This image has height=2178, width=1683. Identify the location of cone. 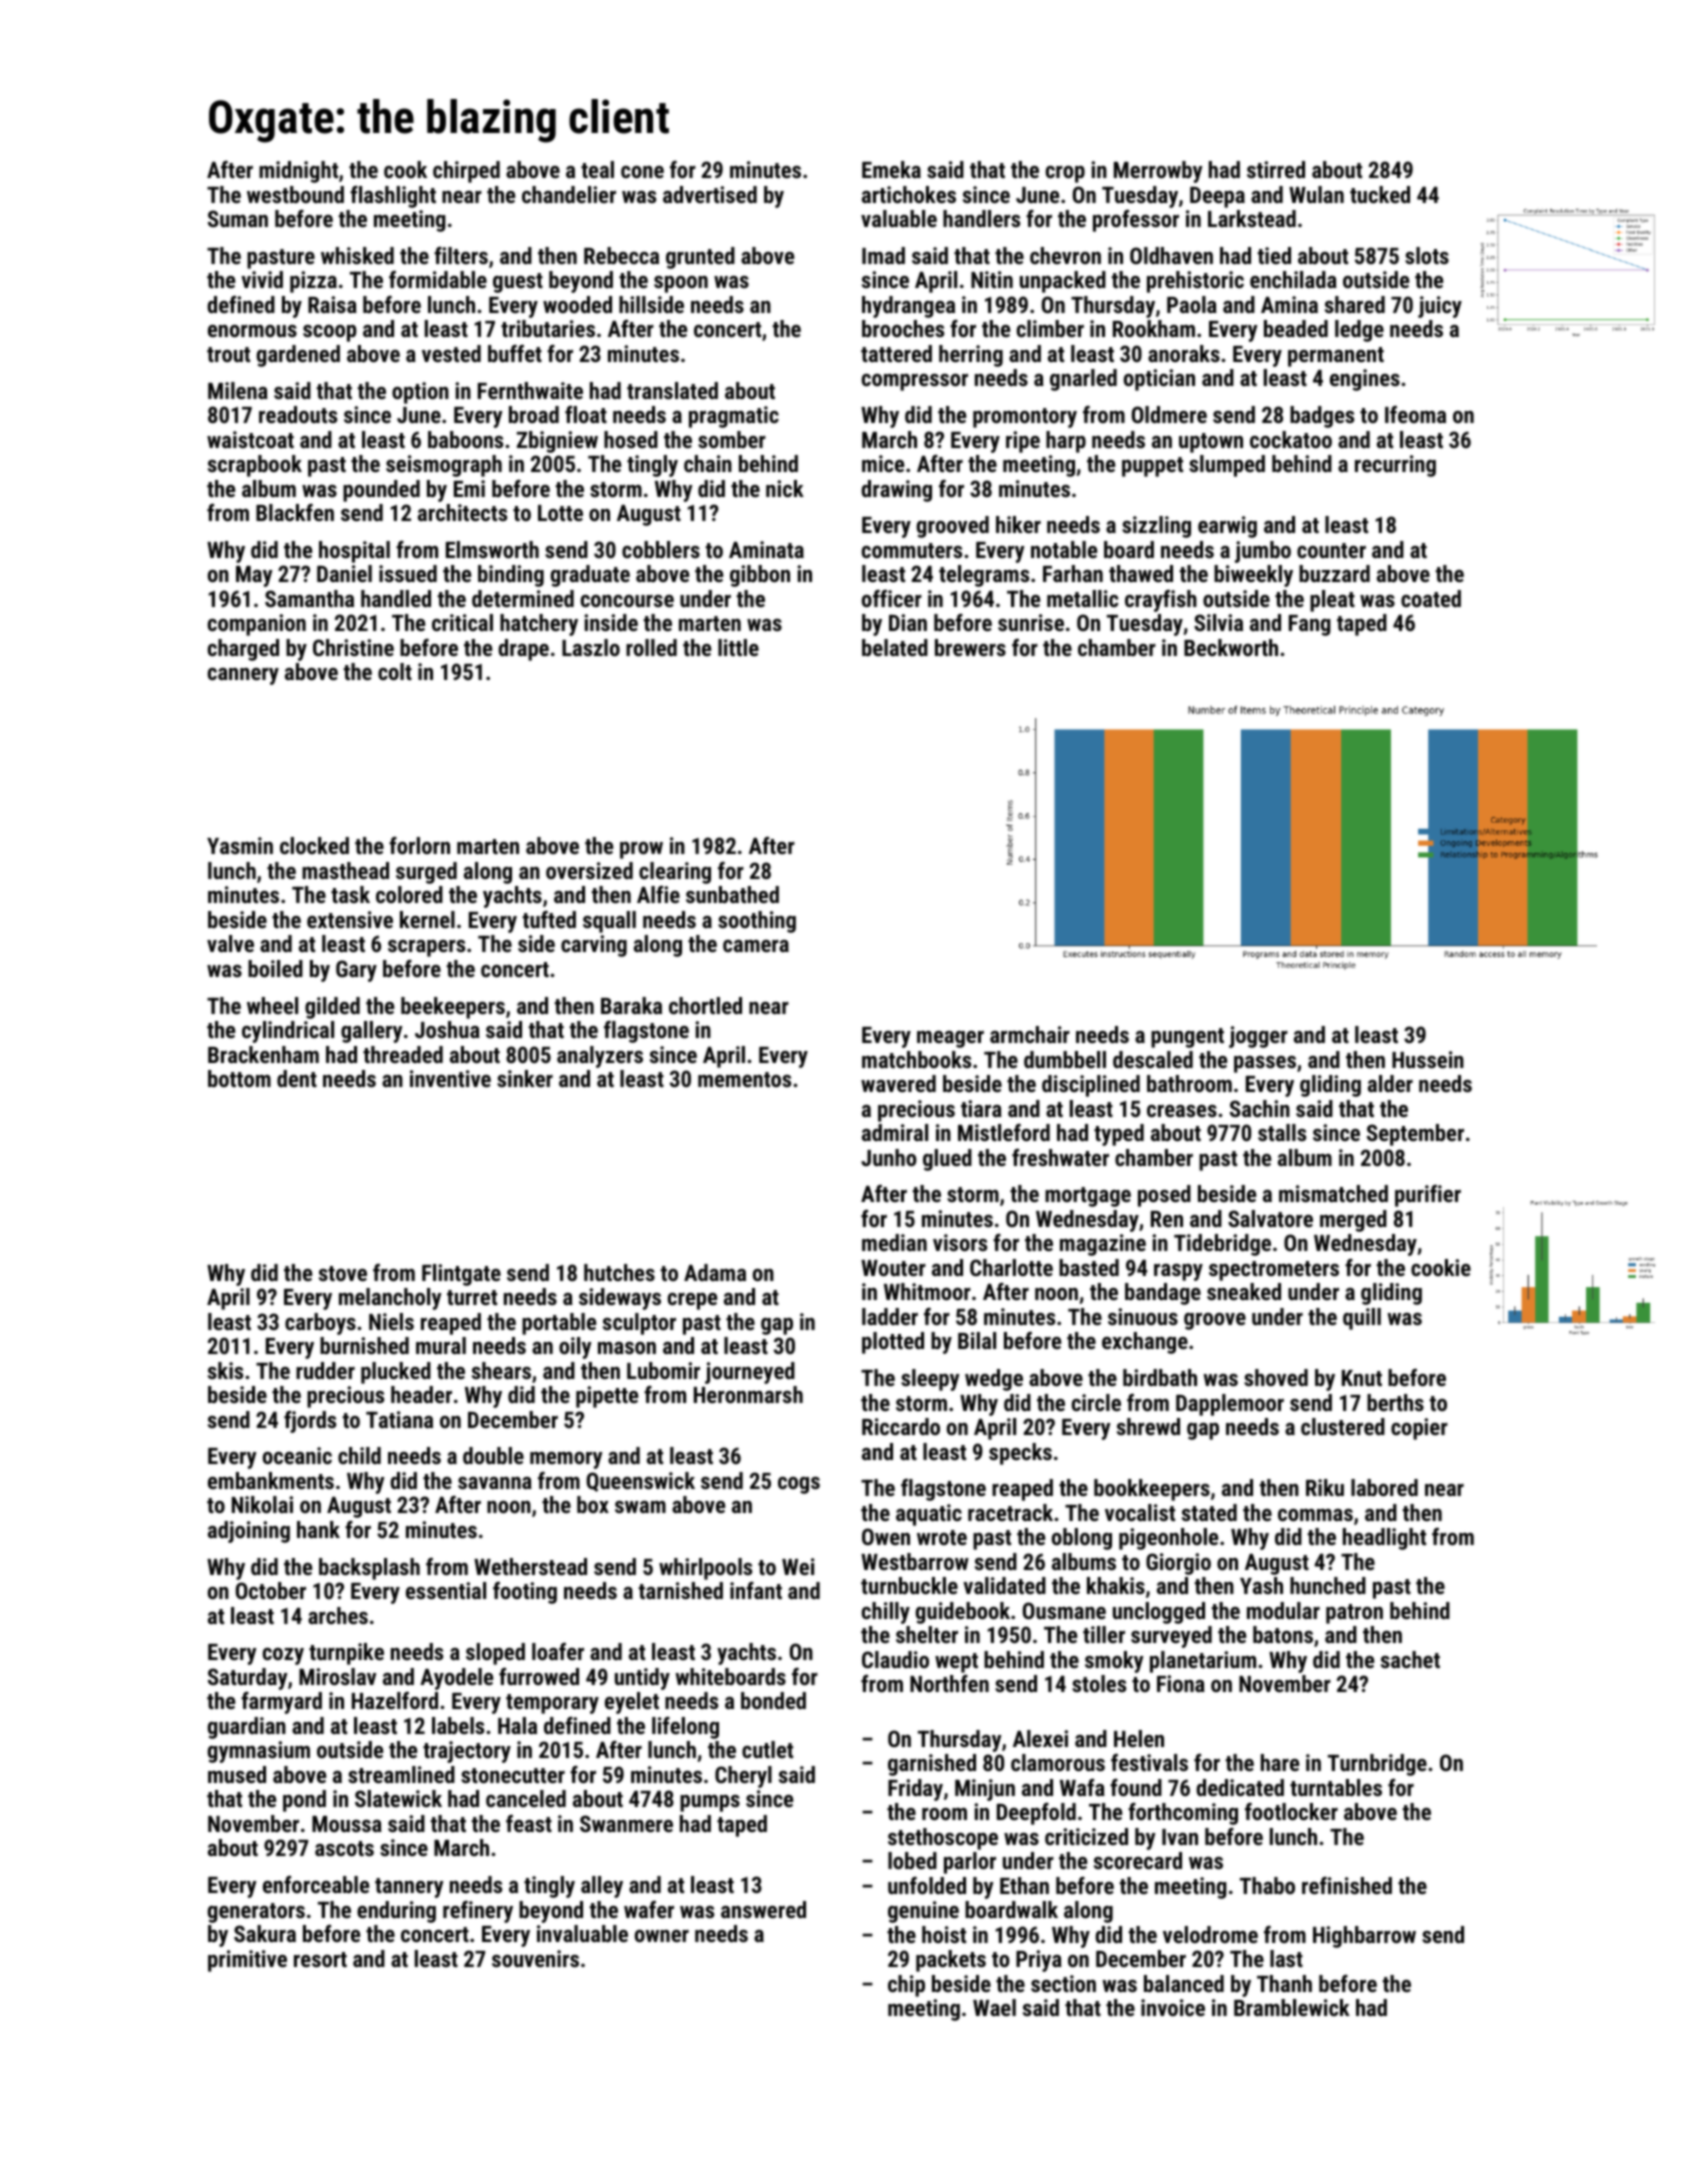
(642, 172).
